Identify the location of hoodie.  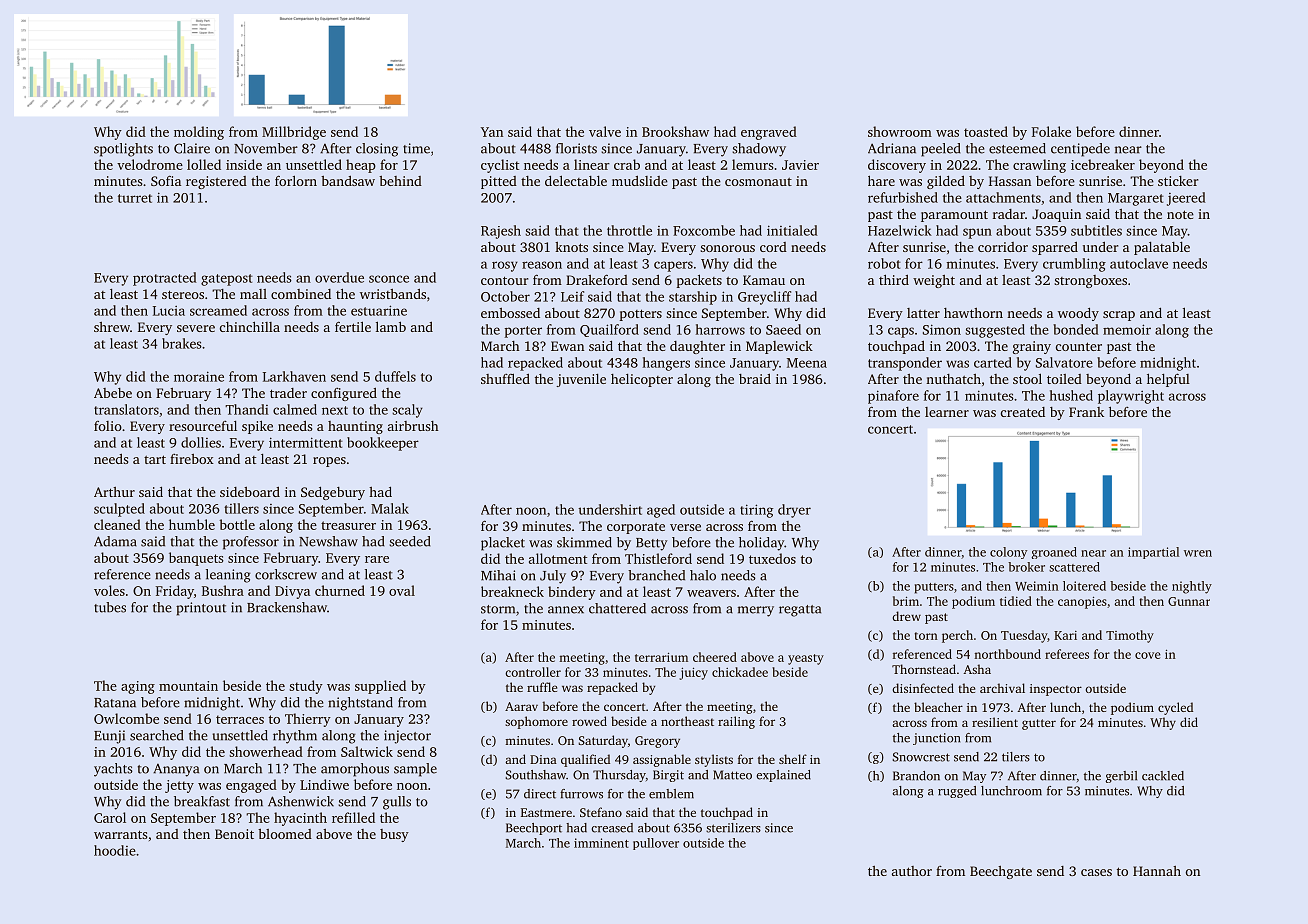
(115, 850).
